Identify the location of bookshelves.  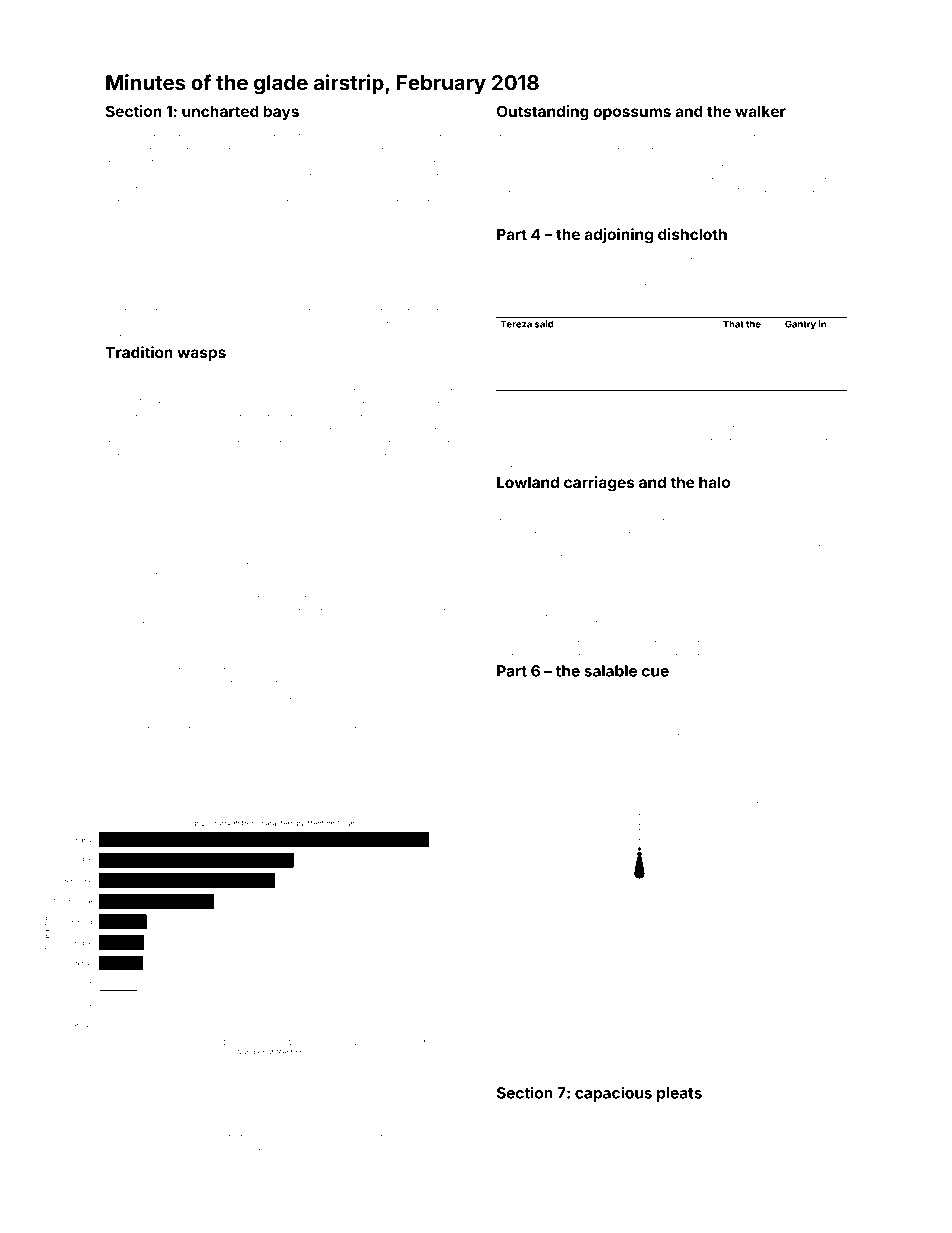
(745, 202).
